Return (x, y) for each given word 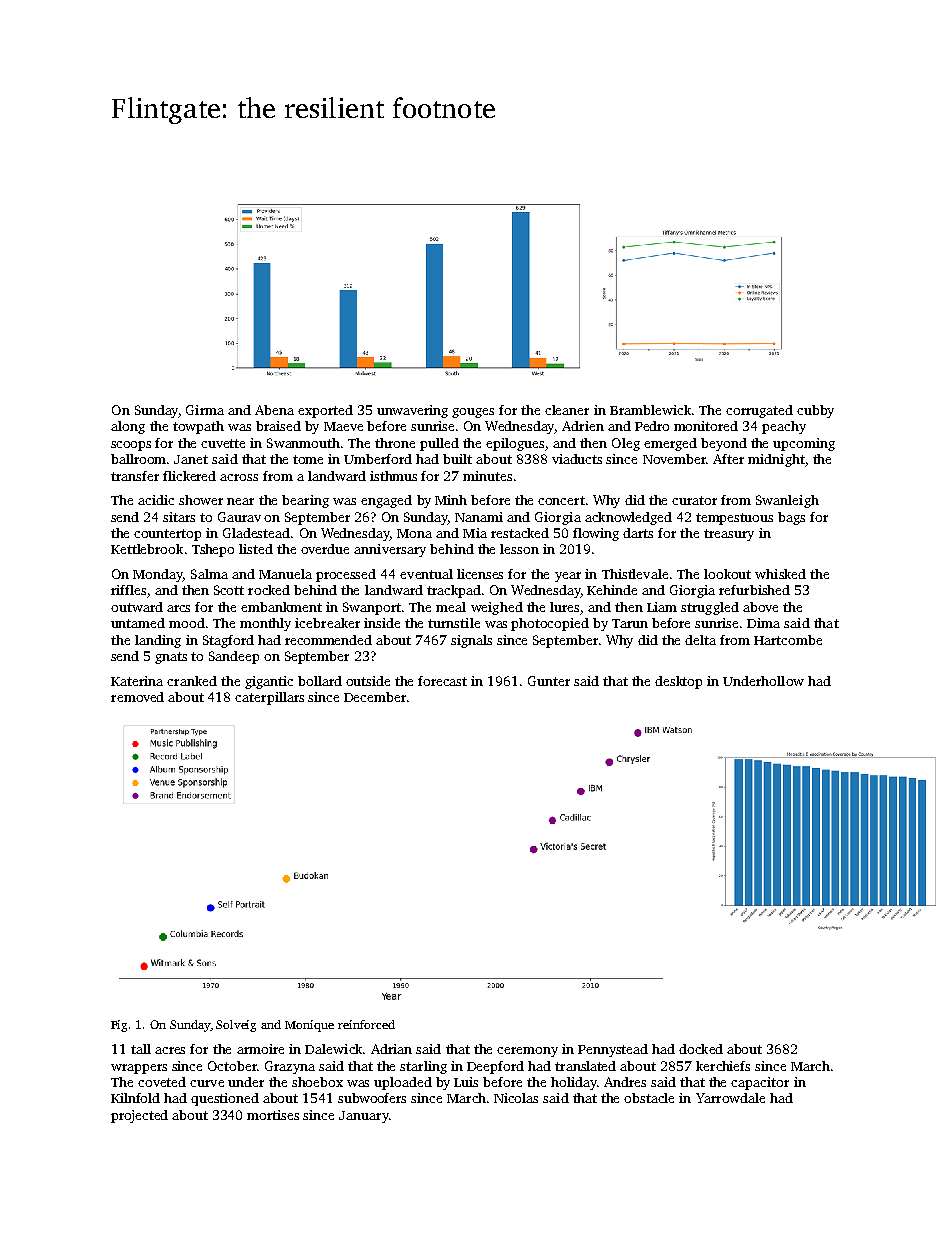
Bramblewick (650, 410)
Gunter (549, 681)
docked (701, 1049)
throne (395, 443)
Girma (205, 410)
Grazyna (290, 1067)
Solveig (236, 1026)
